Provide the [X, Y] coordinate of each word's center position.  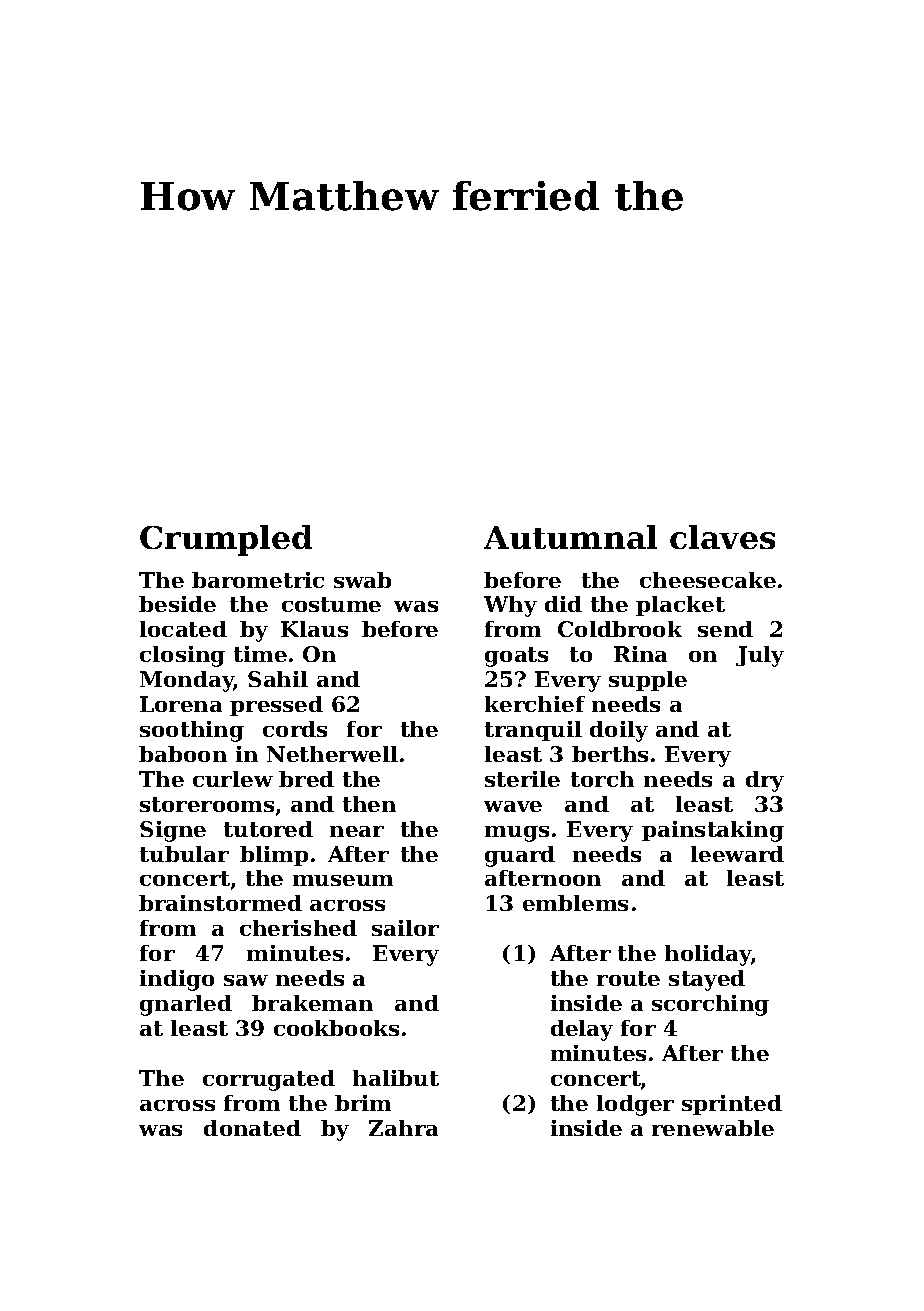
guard [520, 856]
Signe [173, 831]
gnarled [186, 1005]
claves [722, 537]
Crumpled [226, 540]
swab [362, 580]
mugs [517, 834]
